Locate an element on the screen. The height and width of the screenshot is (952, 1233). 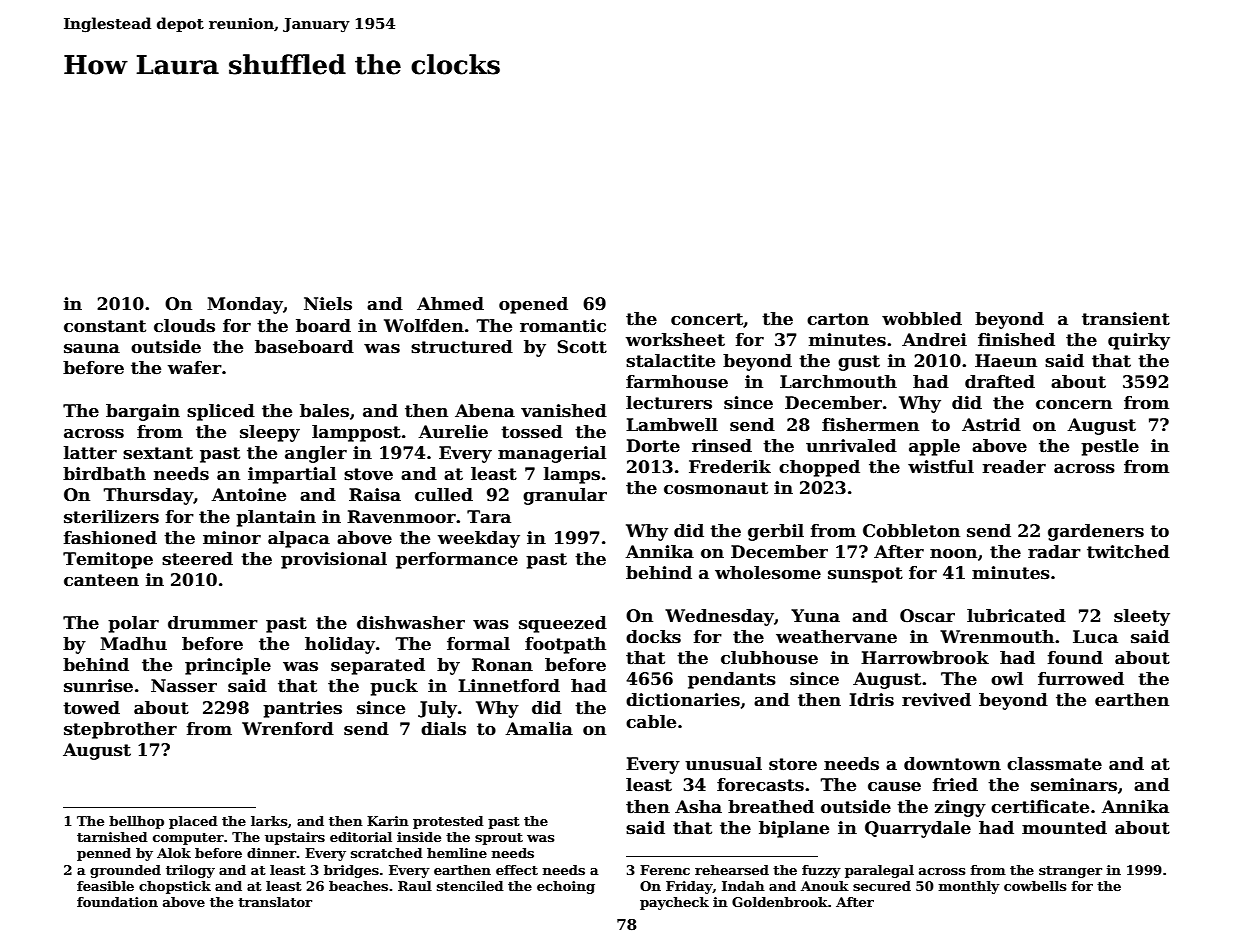
dinner is located at coordinates (271, 853).
